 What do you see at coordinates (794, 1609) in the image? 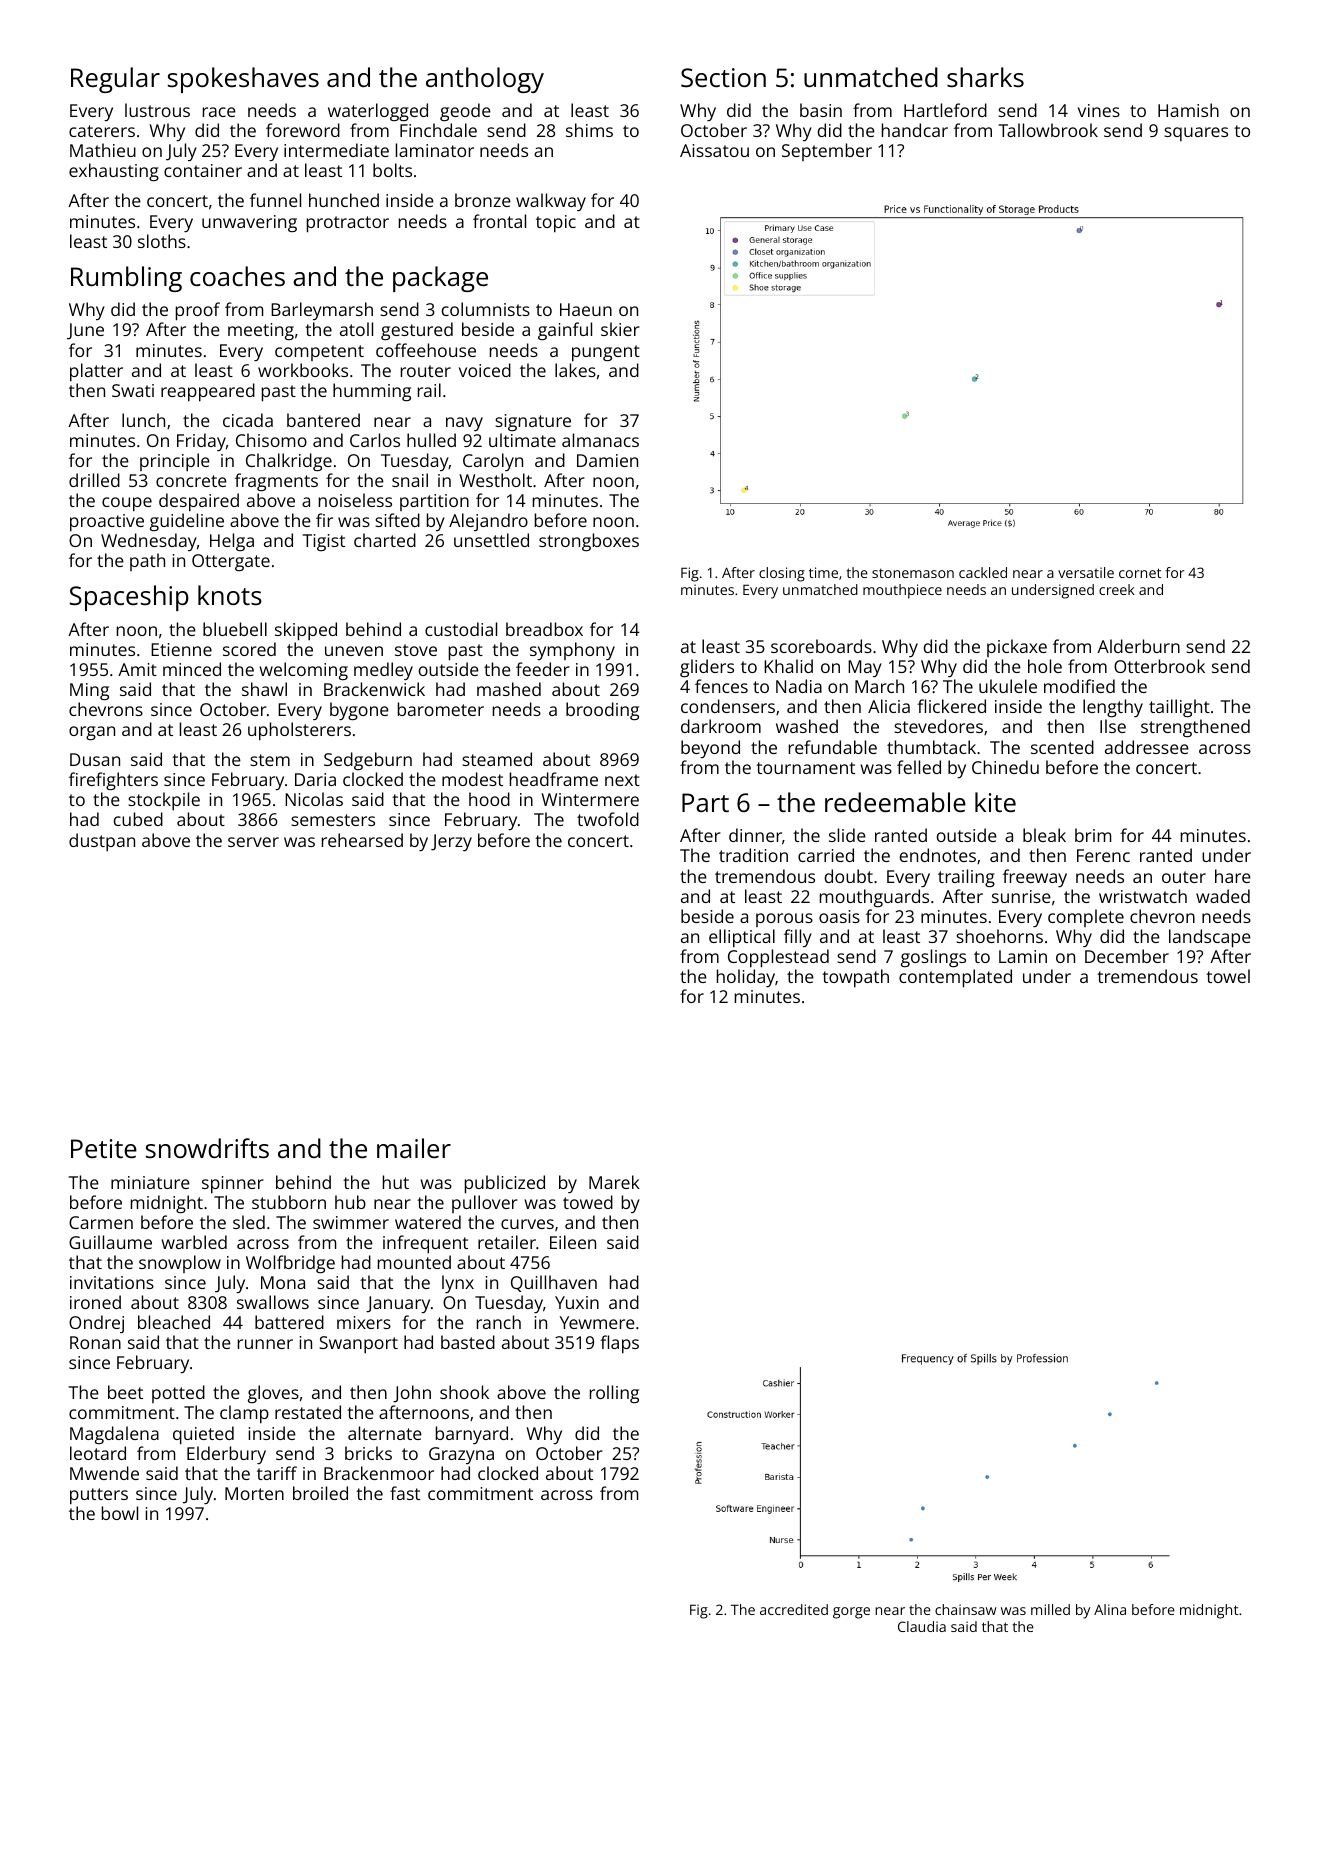
I see `accredited` at bounding box center [794, 1609].
